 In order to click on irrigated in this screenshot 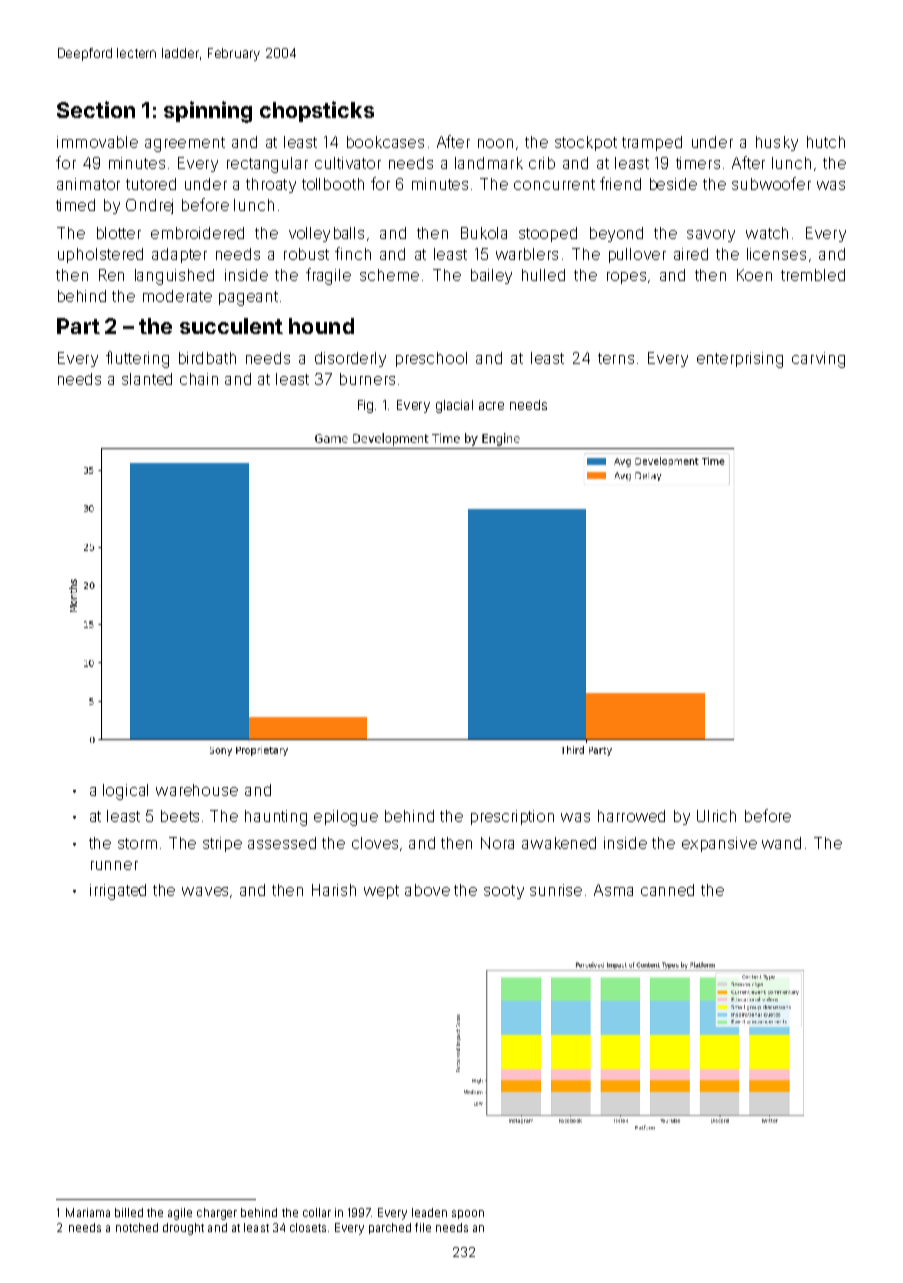, I will do `click(118, 892)`.
